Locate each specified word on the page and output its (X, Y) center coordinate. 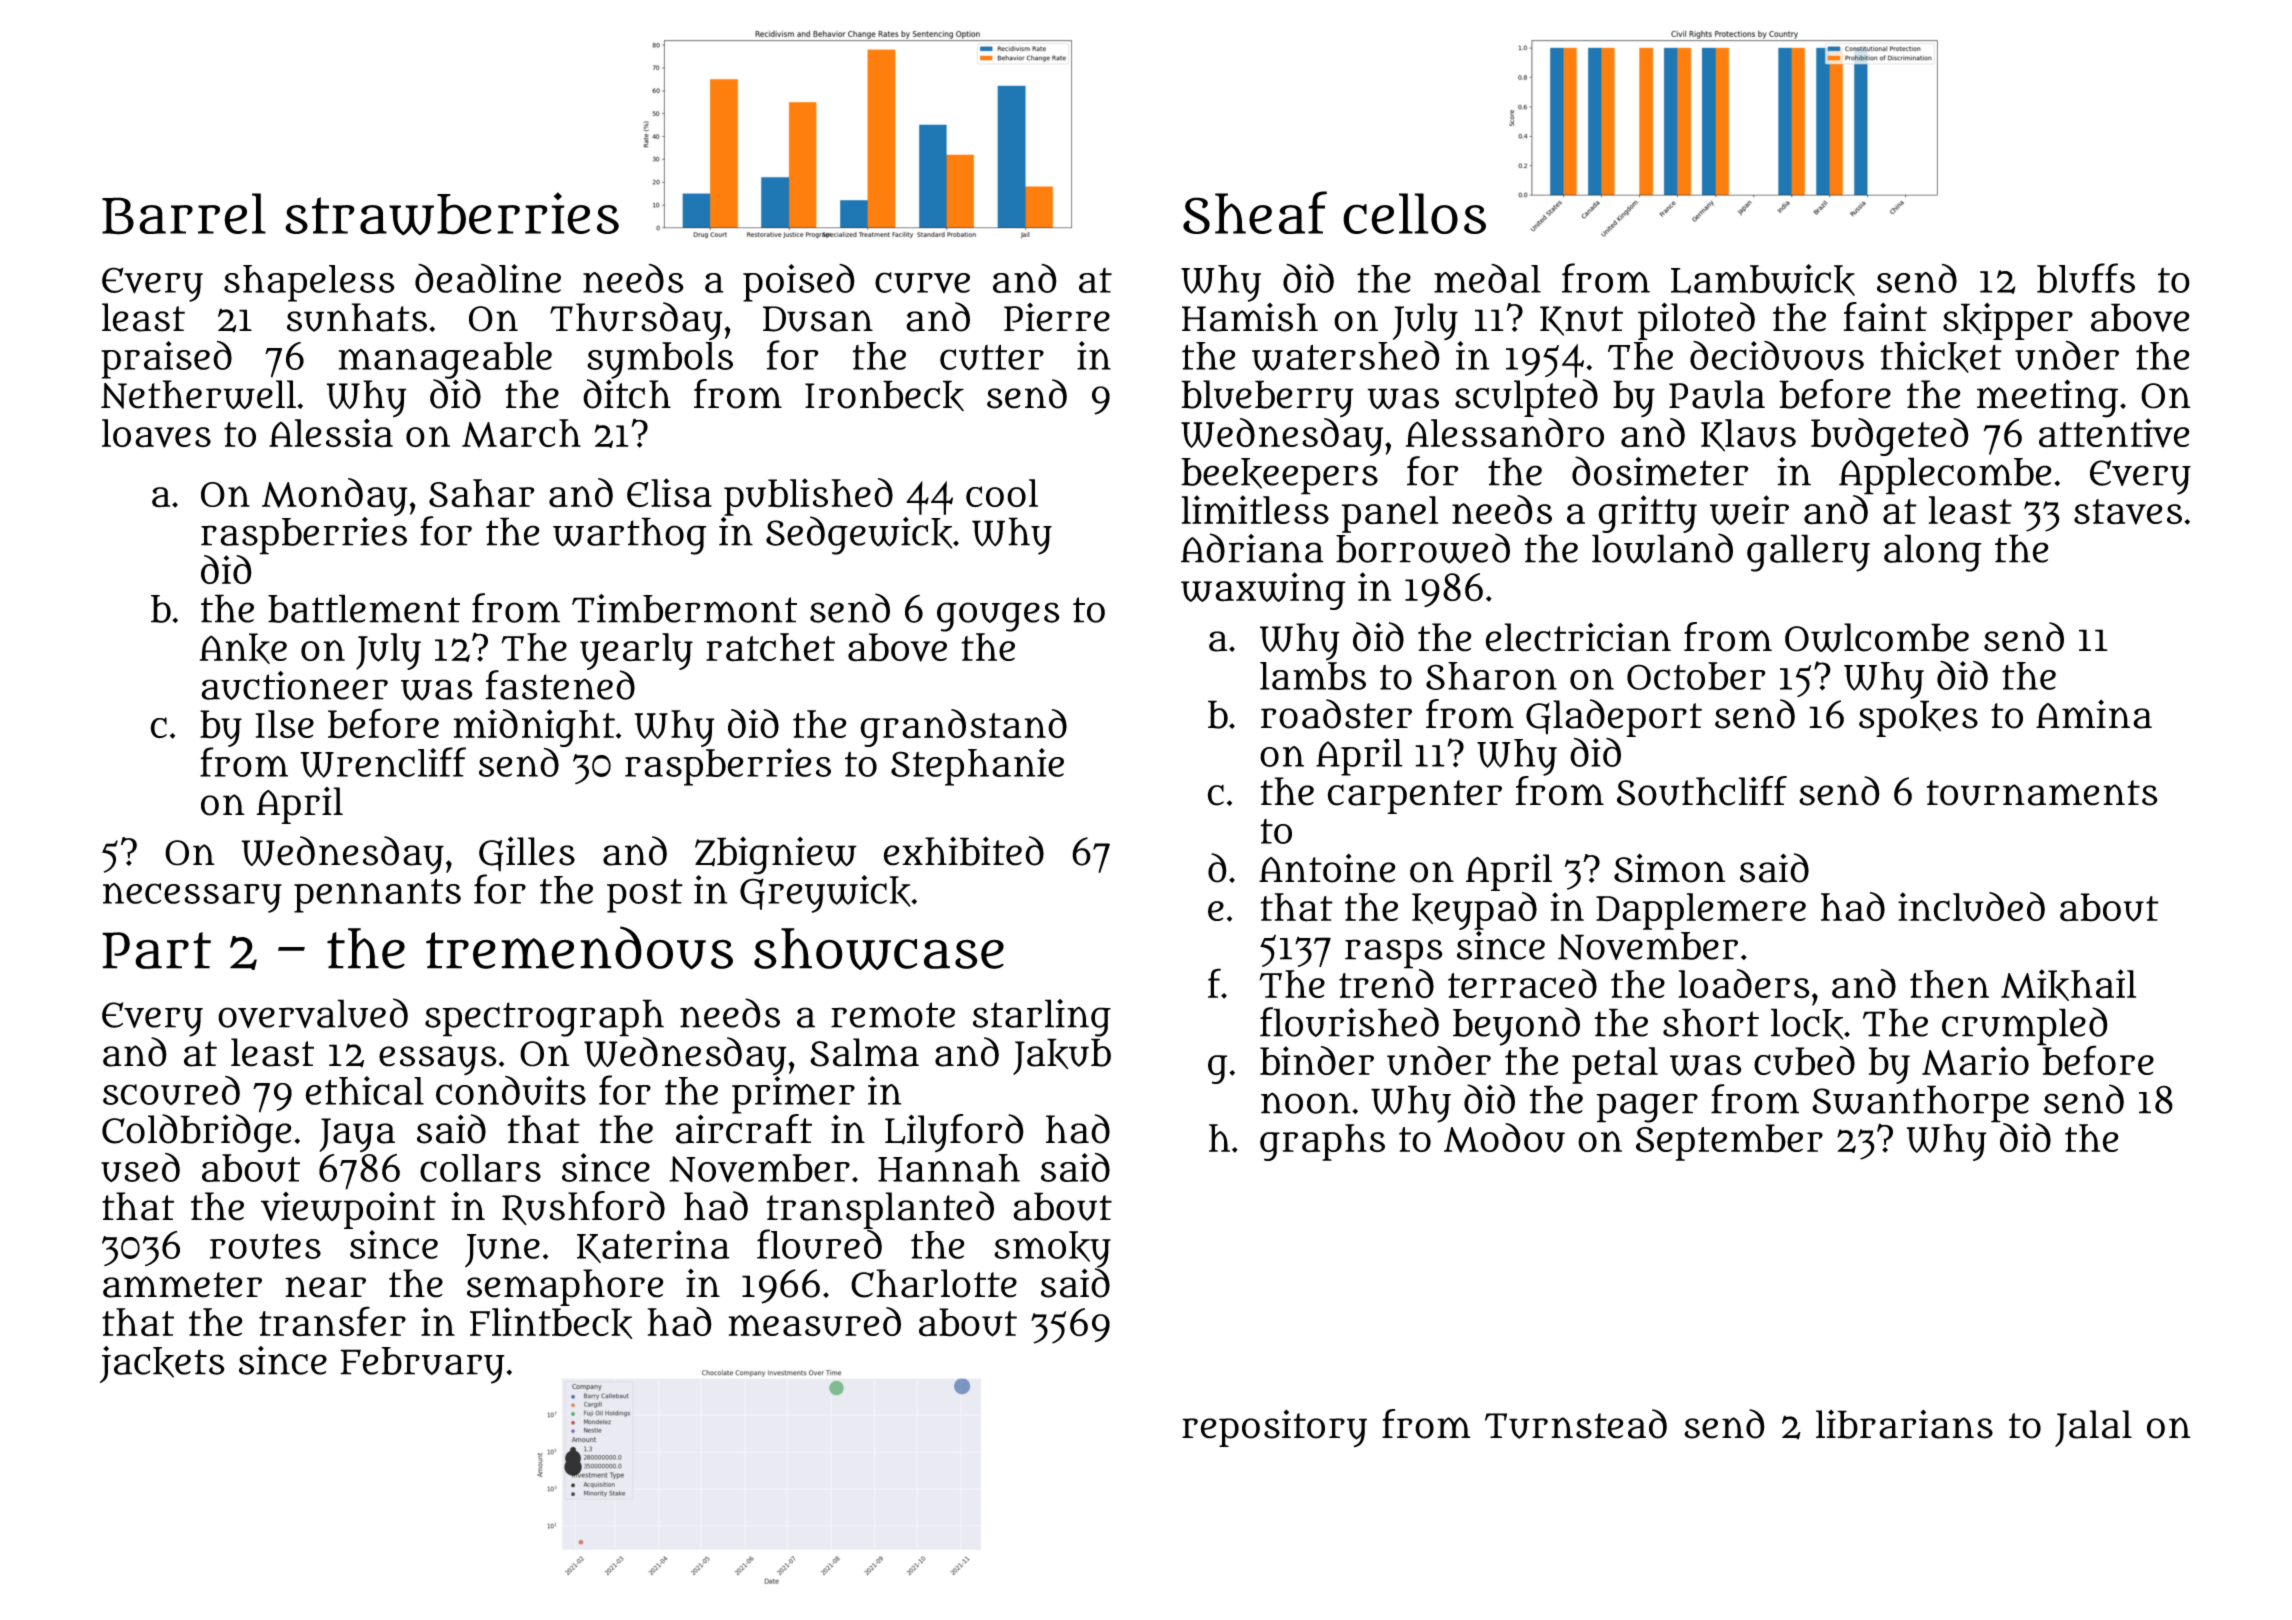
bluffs (2086, 278)
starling (1042, 1018)
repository (1274, 1428)
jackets (162, 1364)
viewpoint (348, 1210)
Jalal (2093, 1428)
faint (1885, 317)
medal (1487, 278)
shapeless (309, 283)
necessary (192, 898)
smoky (1052, 1249)
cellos (1414, 213)
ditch (627, 394)
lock (1807, 1024)
